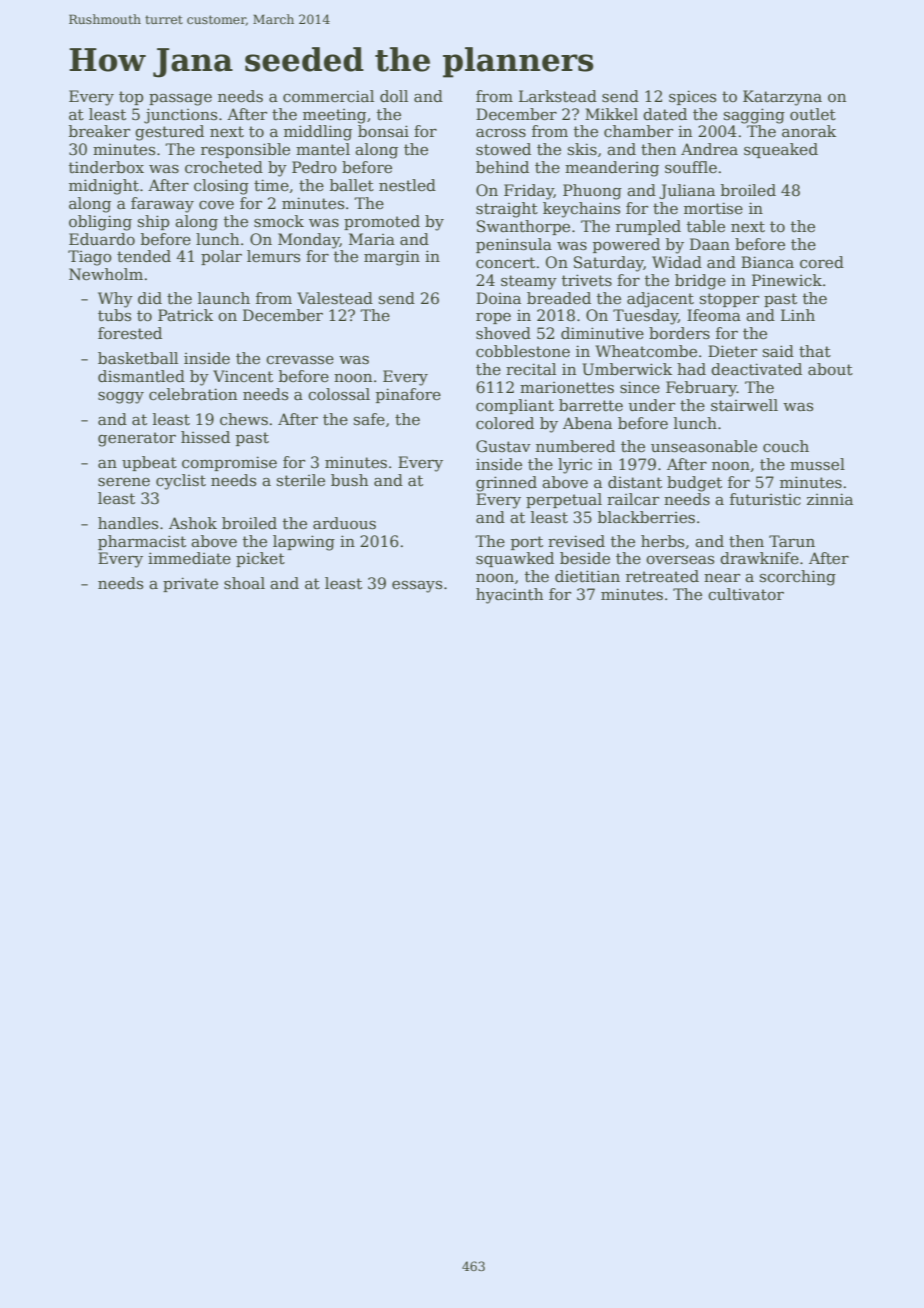 This document has width=924, height=1308. Describe the element at coordinates (713, 208) in the document. I see `mortise` at that location.
